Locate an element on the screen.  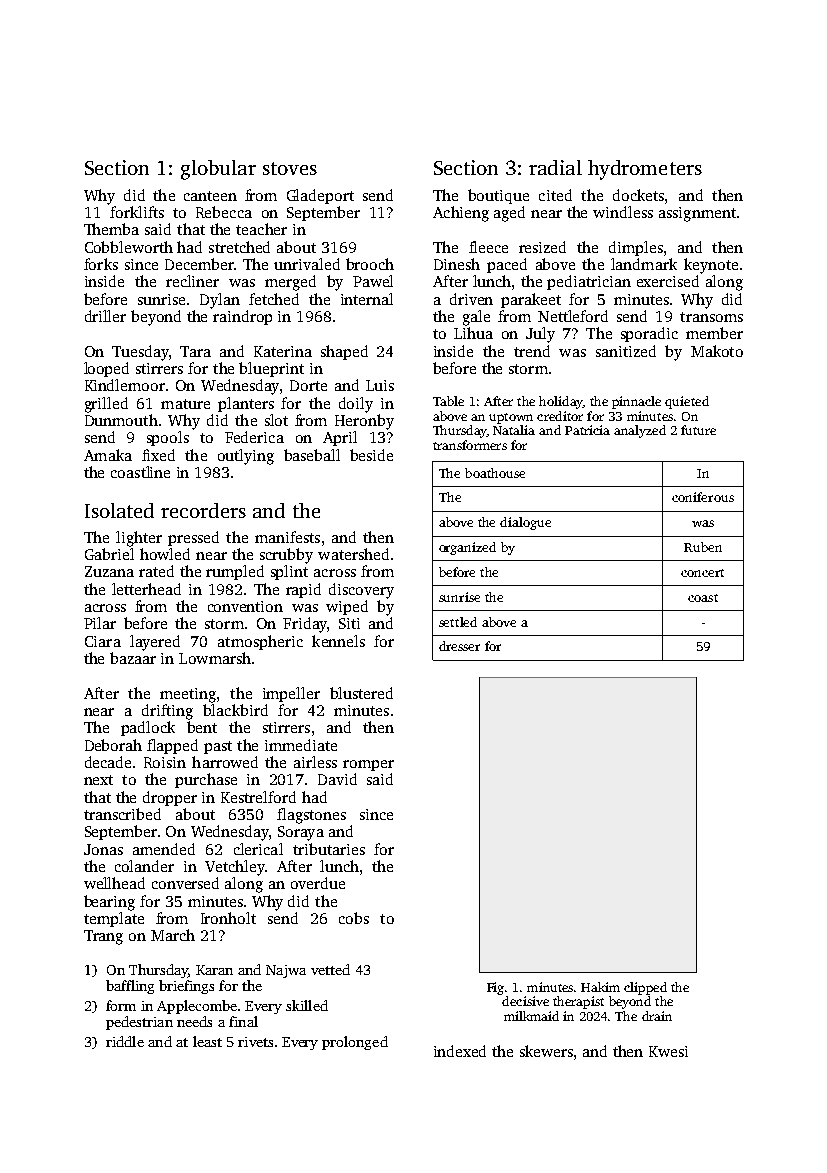
globular is located at coordinates (218, 170).
